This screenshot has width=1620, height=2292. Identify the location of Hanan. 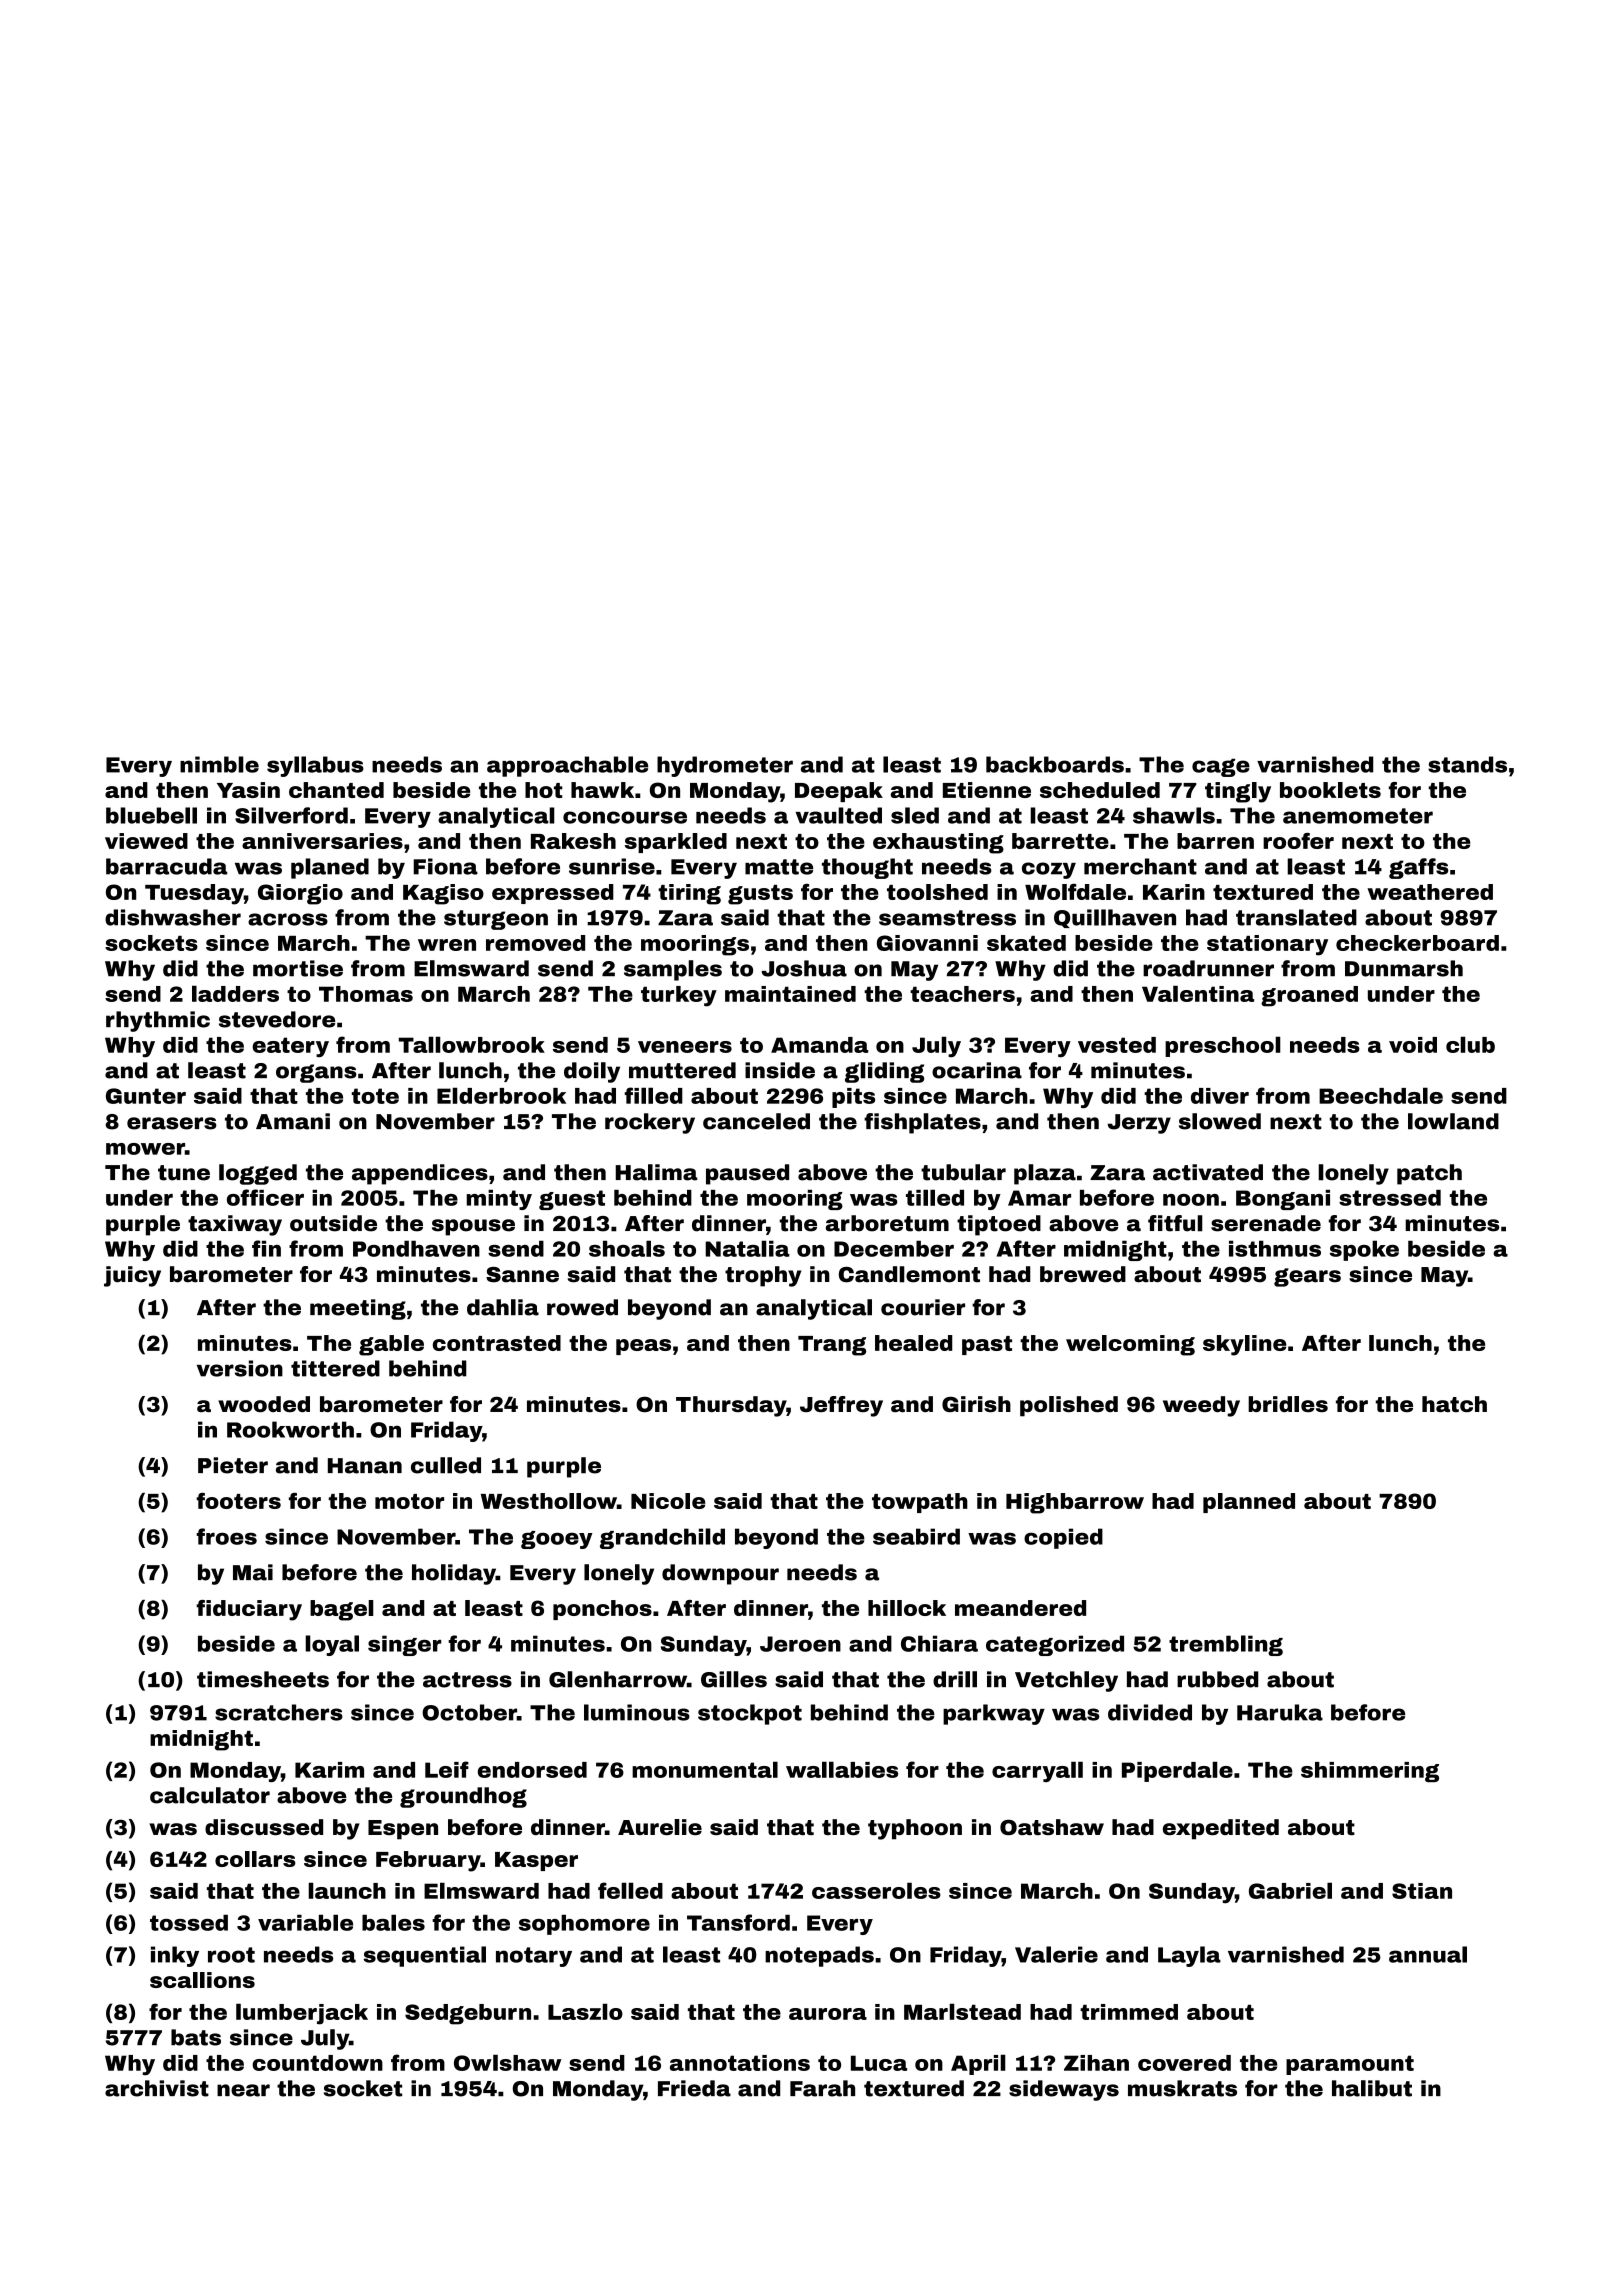
(365, 1466).
